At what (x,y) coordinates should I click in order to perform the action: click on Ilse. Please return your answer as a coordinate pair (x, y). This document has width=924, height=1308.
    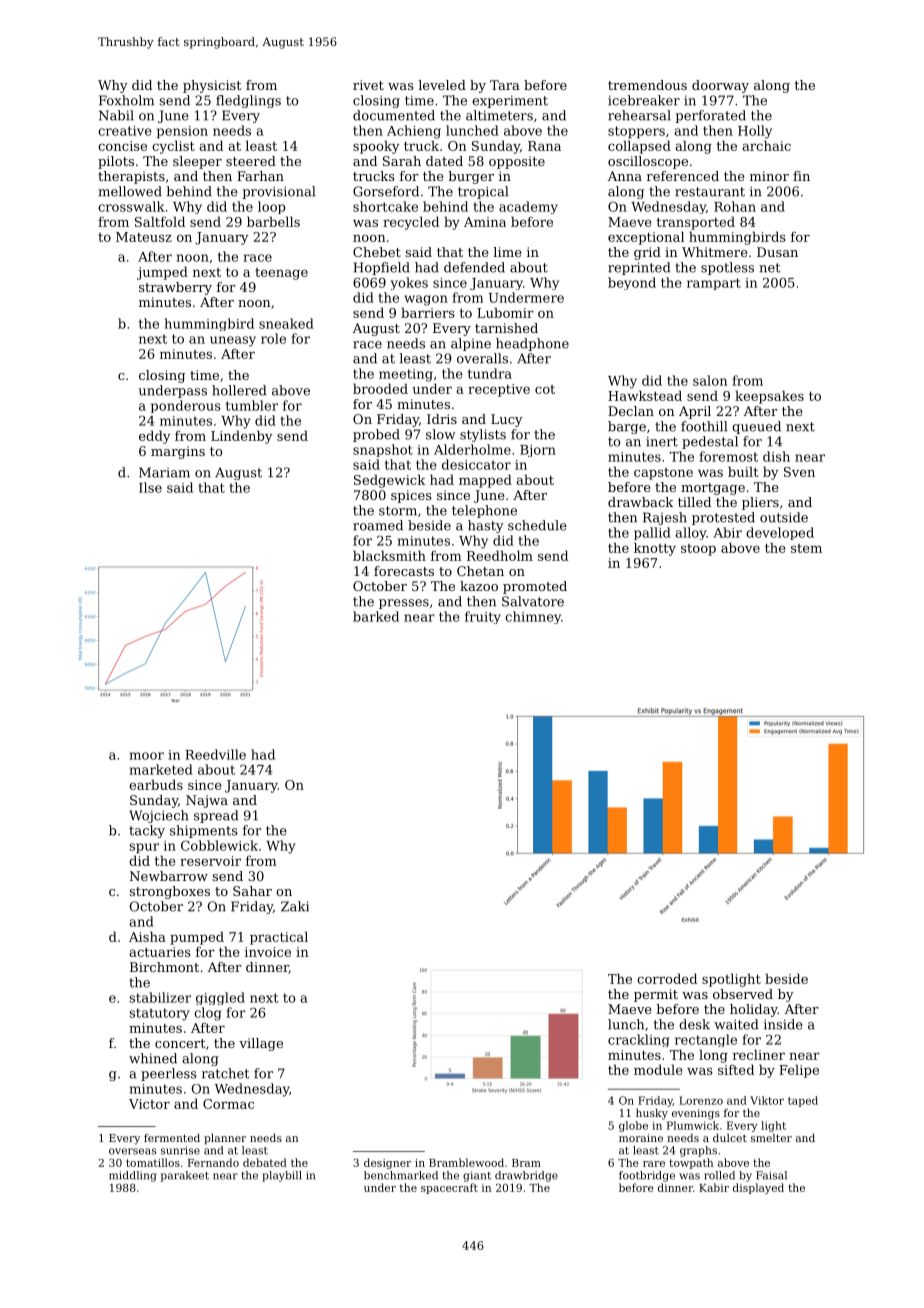
    Looking at the image, I should click on (150, 487).
